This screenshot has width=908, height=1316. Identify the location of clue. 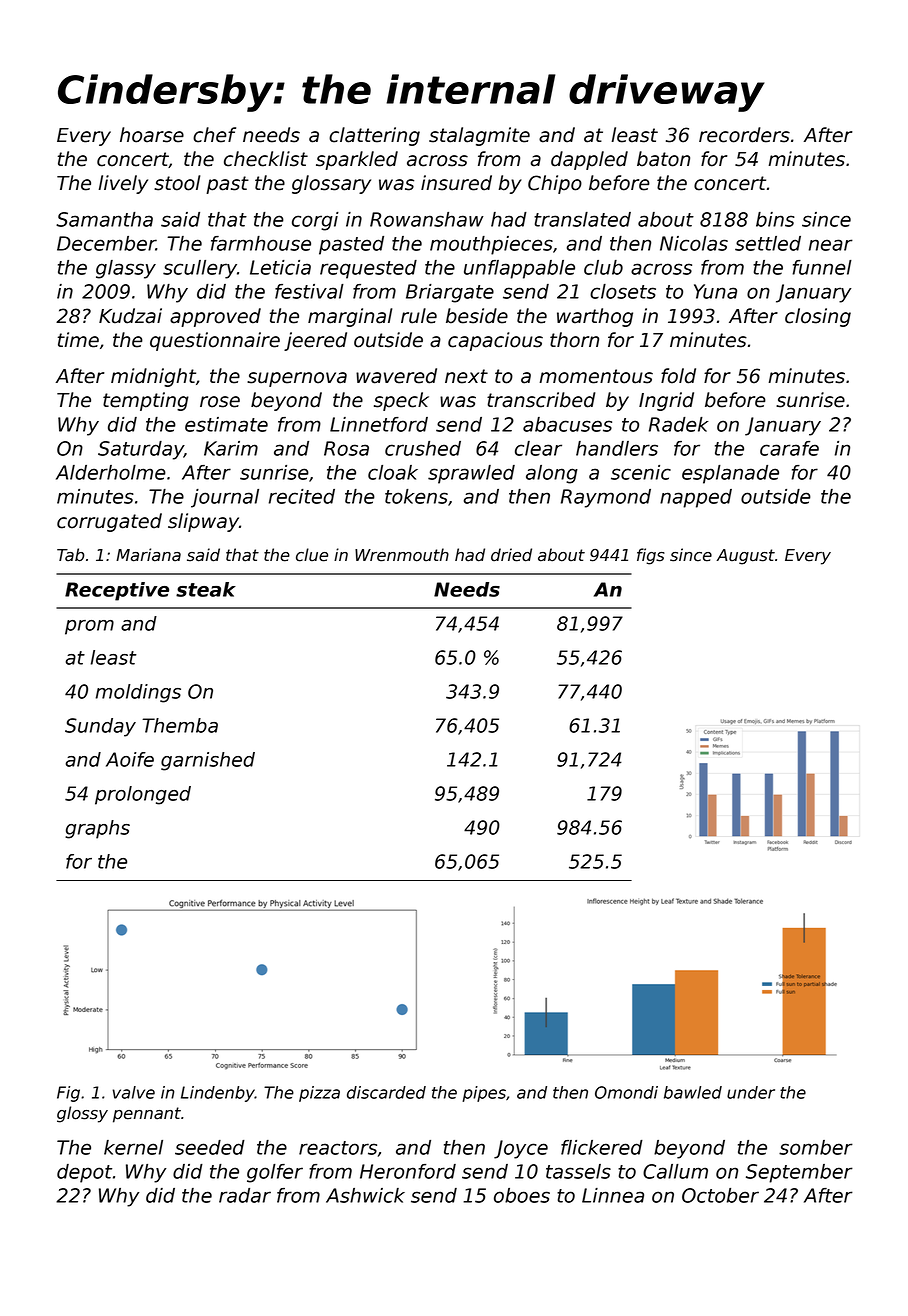
(312, 555).
